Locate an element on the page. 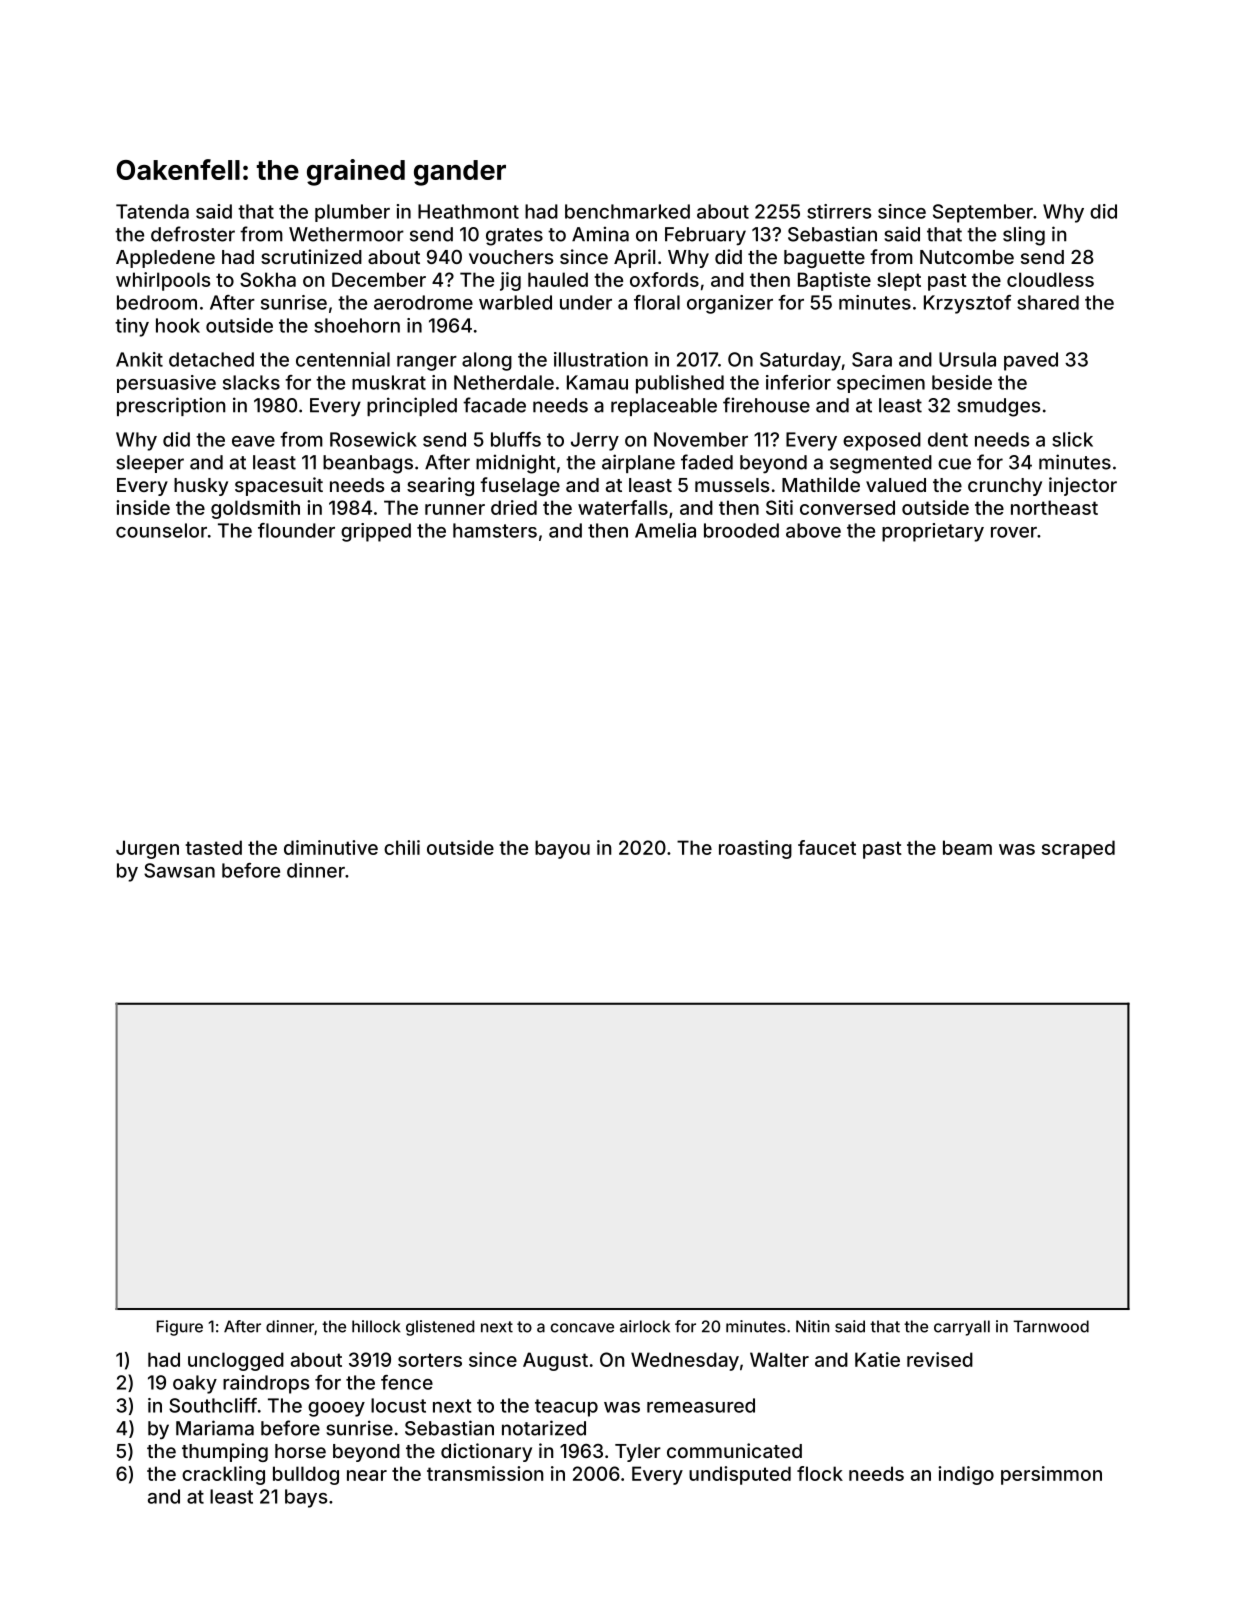 This page has width=1245, height=1611. faucet is located at coordinates (827, 847).
